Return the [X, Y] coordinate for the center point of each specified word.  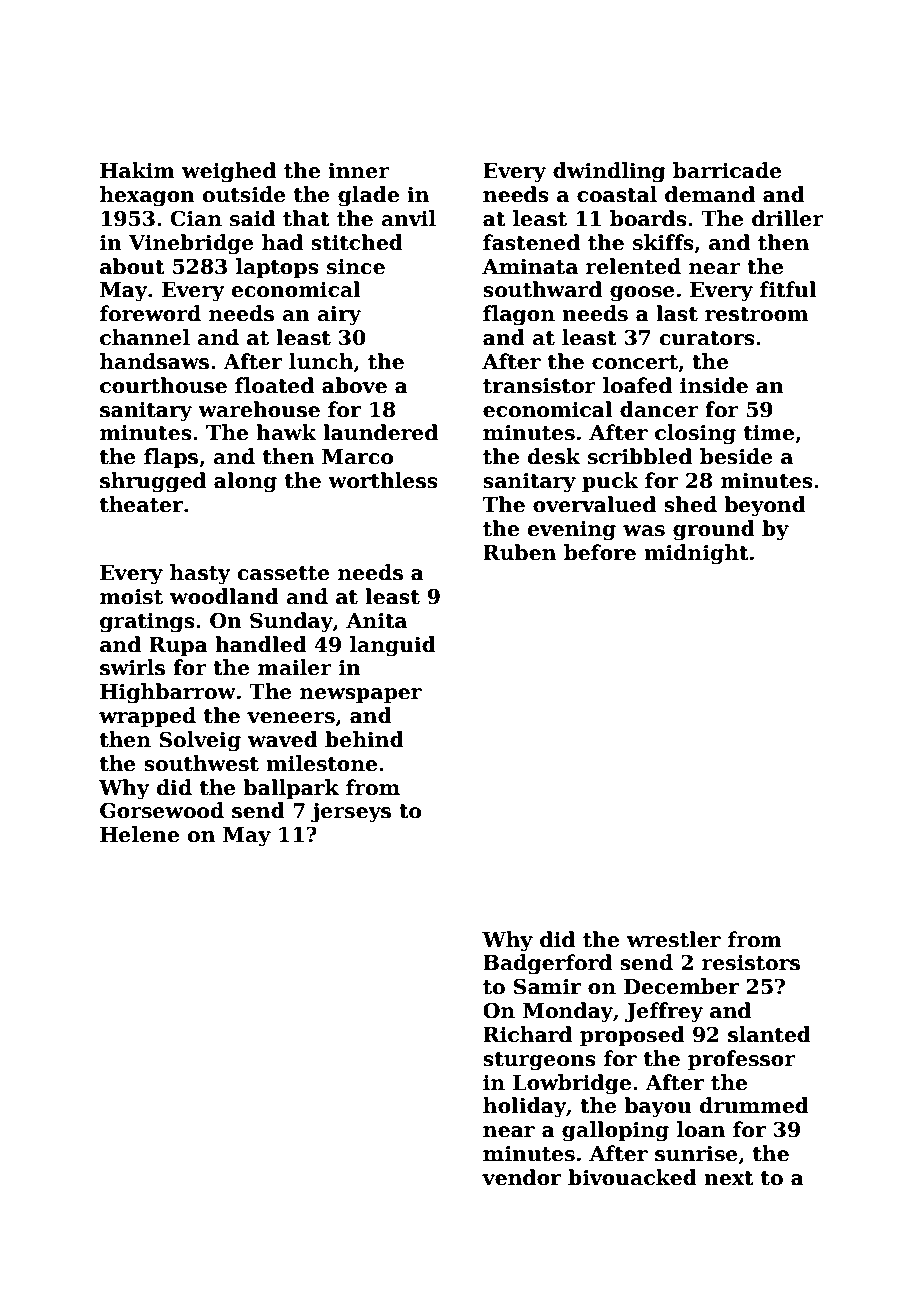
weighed [229, 172]
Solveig [200, 741]
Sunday [291, 622]
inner [359, 171]
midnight [696, 554]
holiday [524, 1107]
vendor [521, 1177]
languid [393, 646]
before [600, 552]
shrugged [153, 482]
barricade [727, 170]
